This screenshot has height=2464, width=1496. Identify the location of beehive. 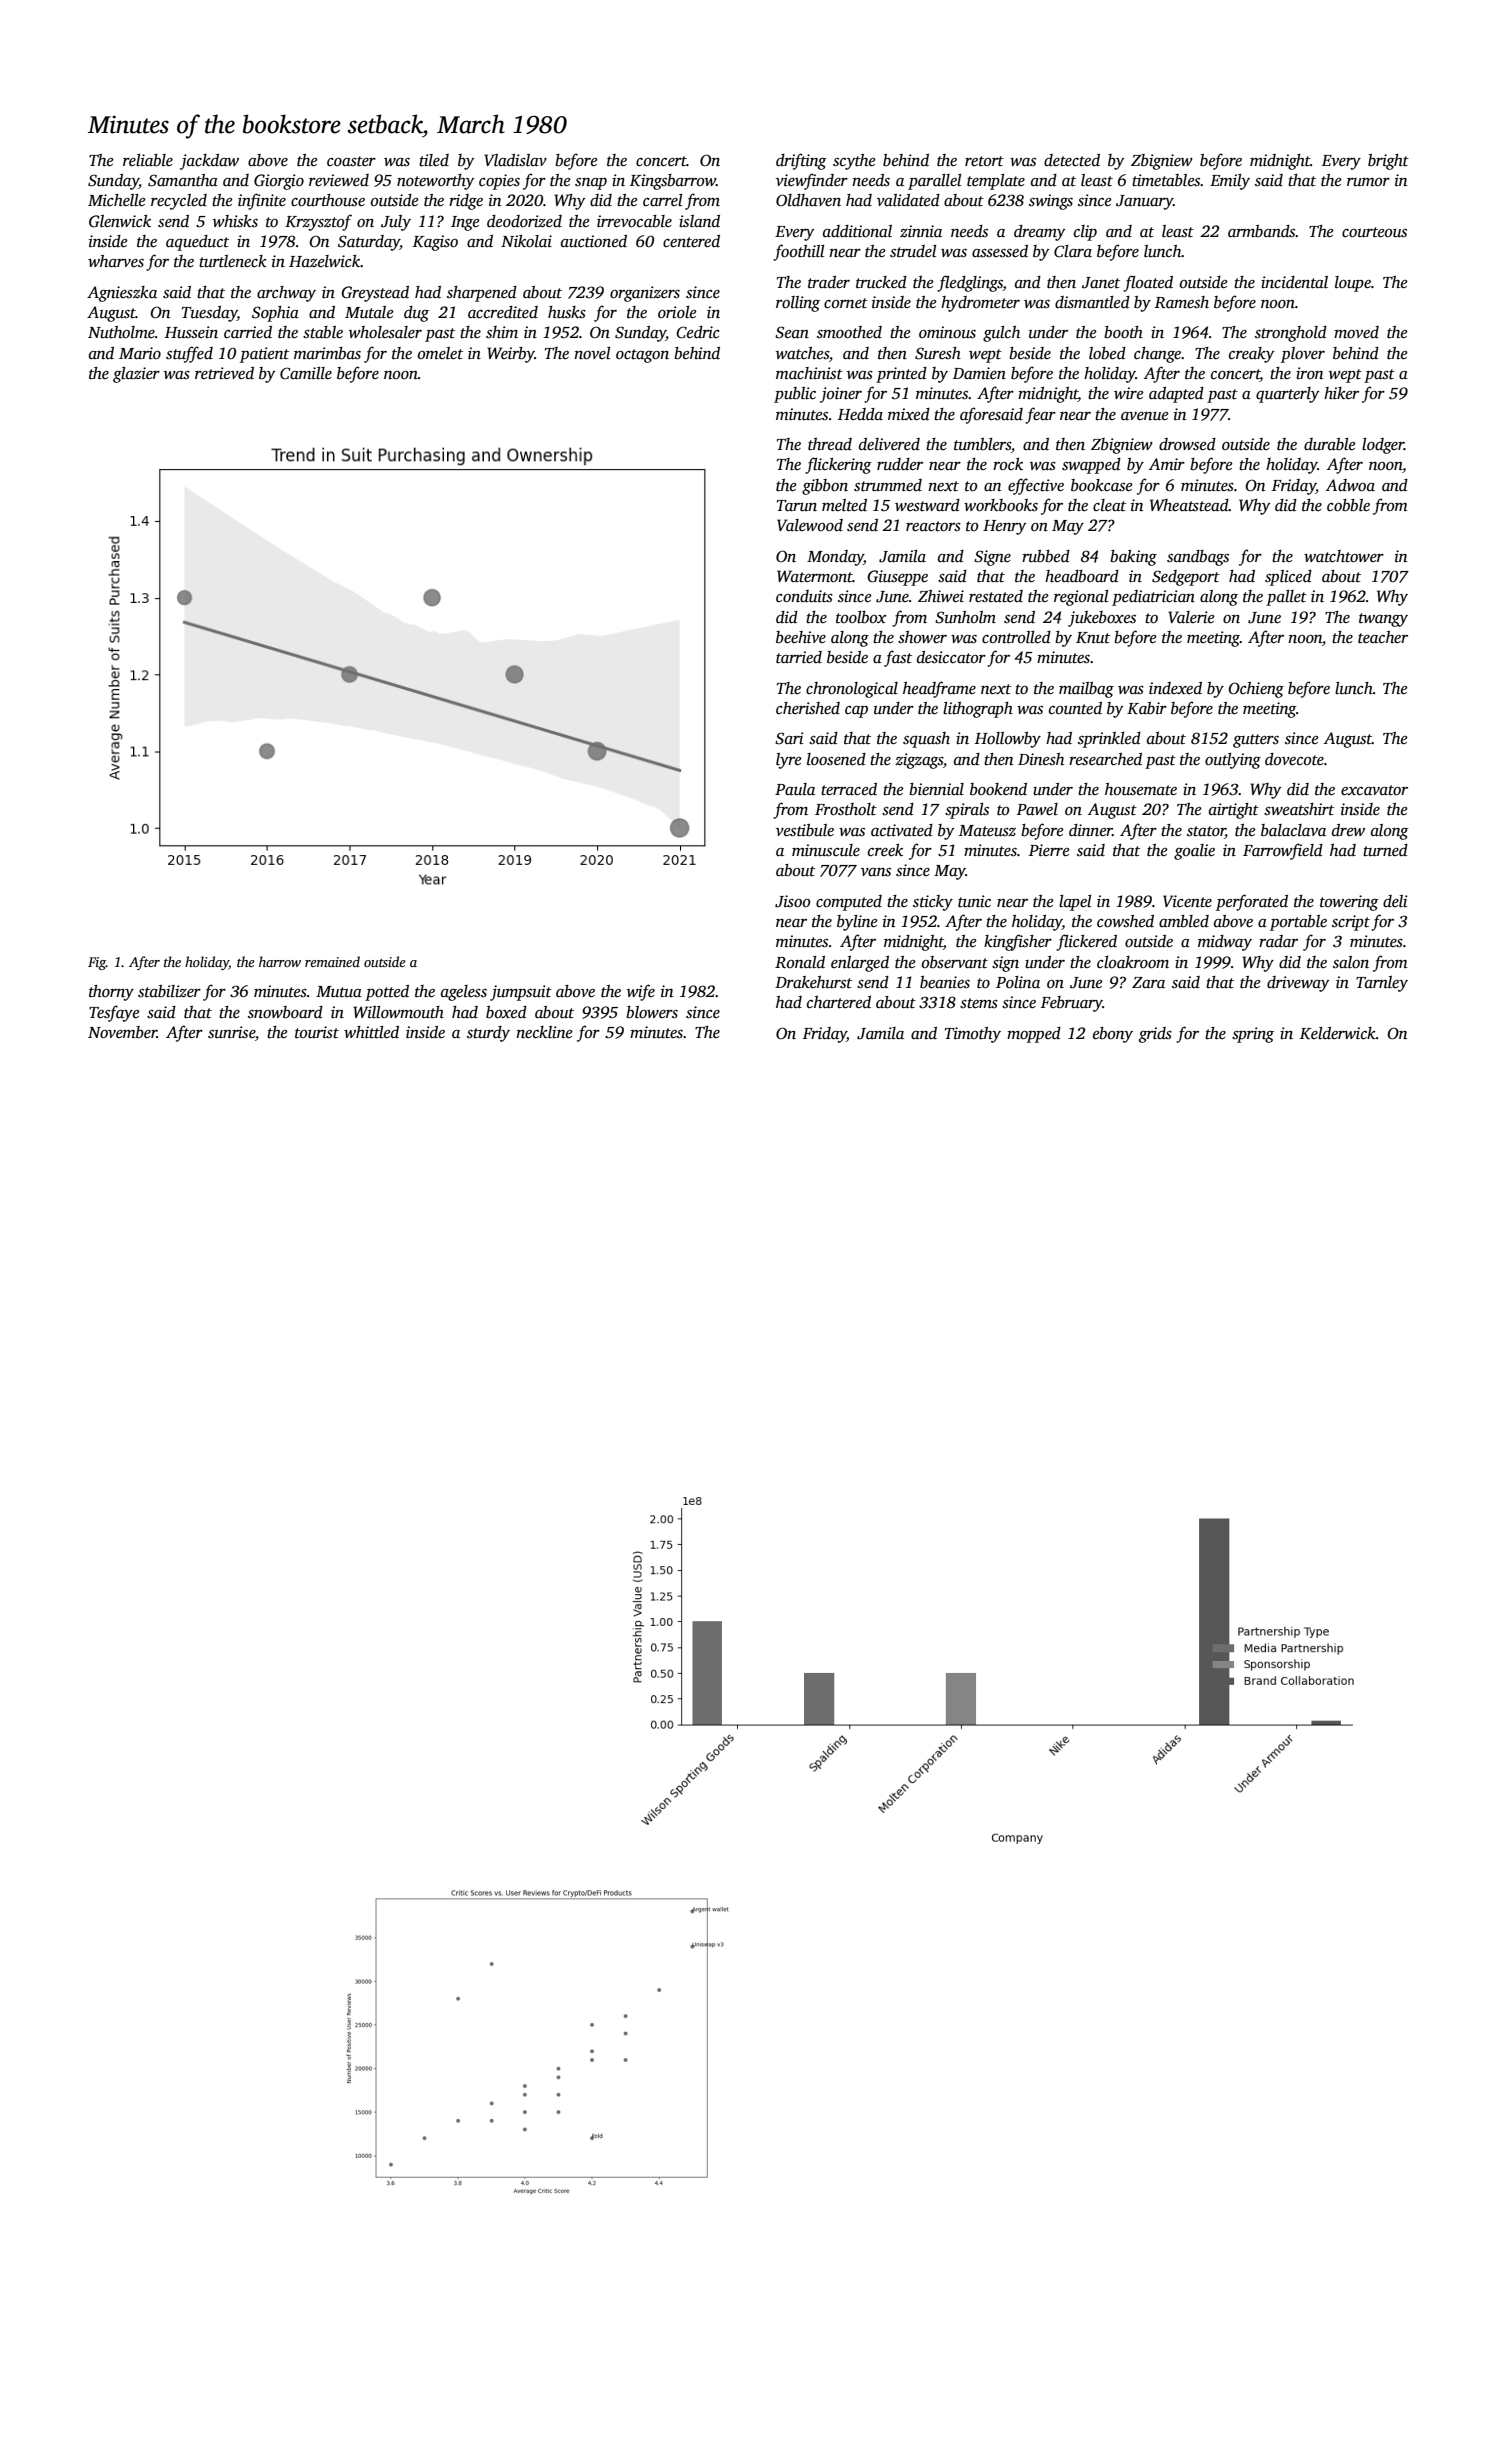
(801, 637).
